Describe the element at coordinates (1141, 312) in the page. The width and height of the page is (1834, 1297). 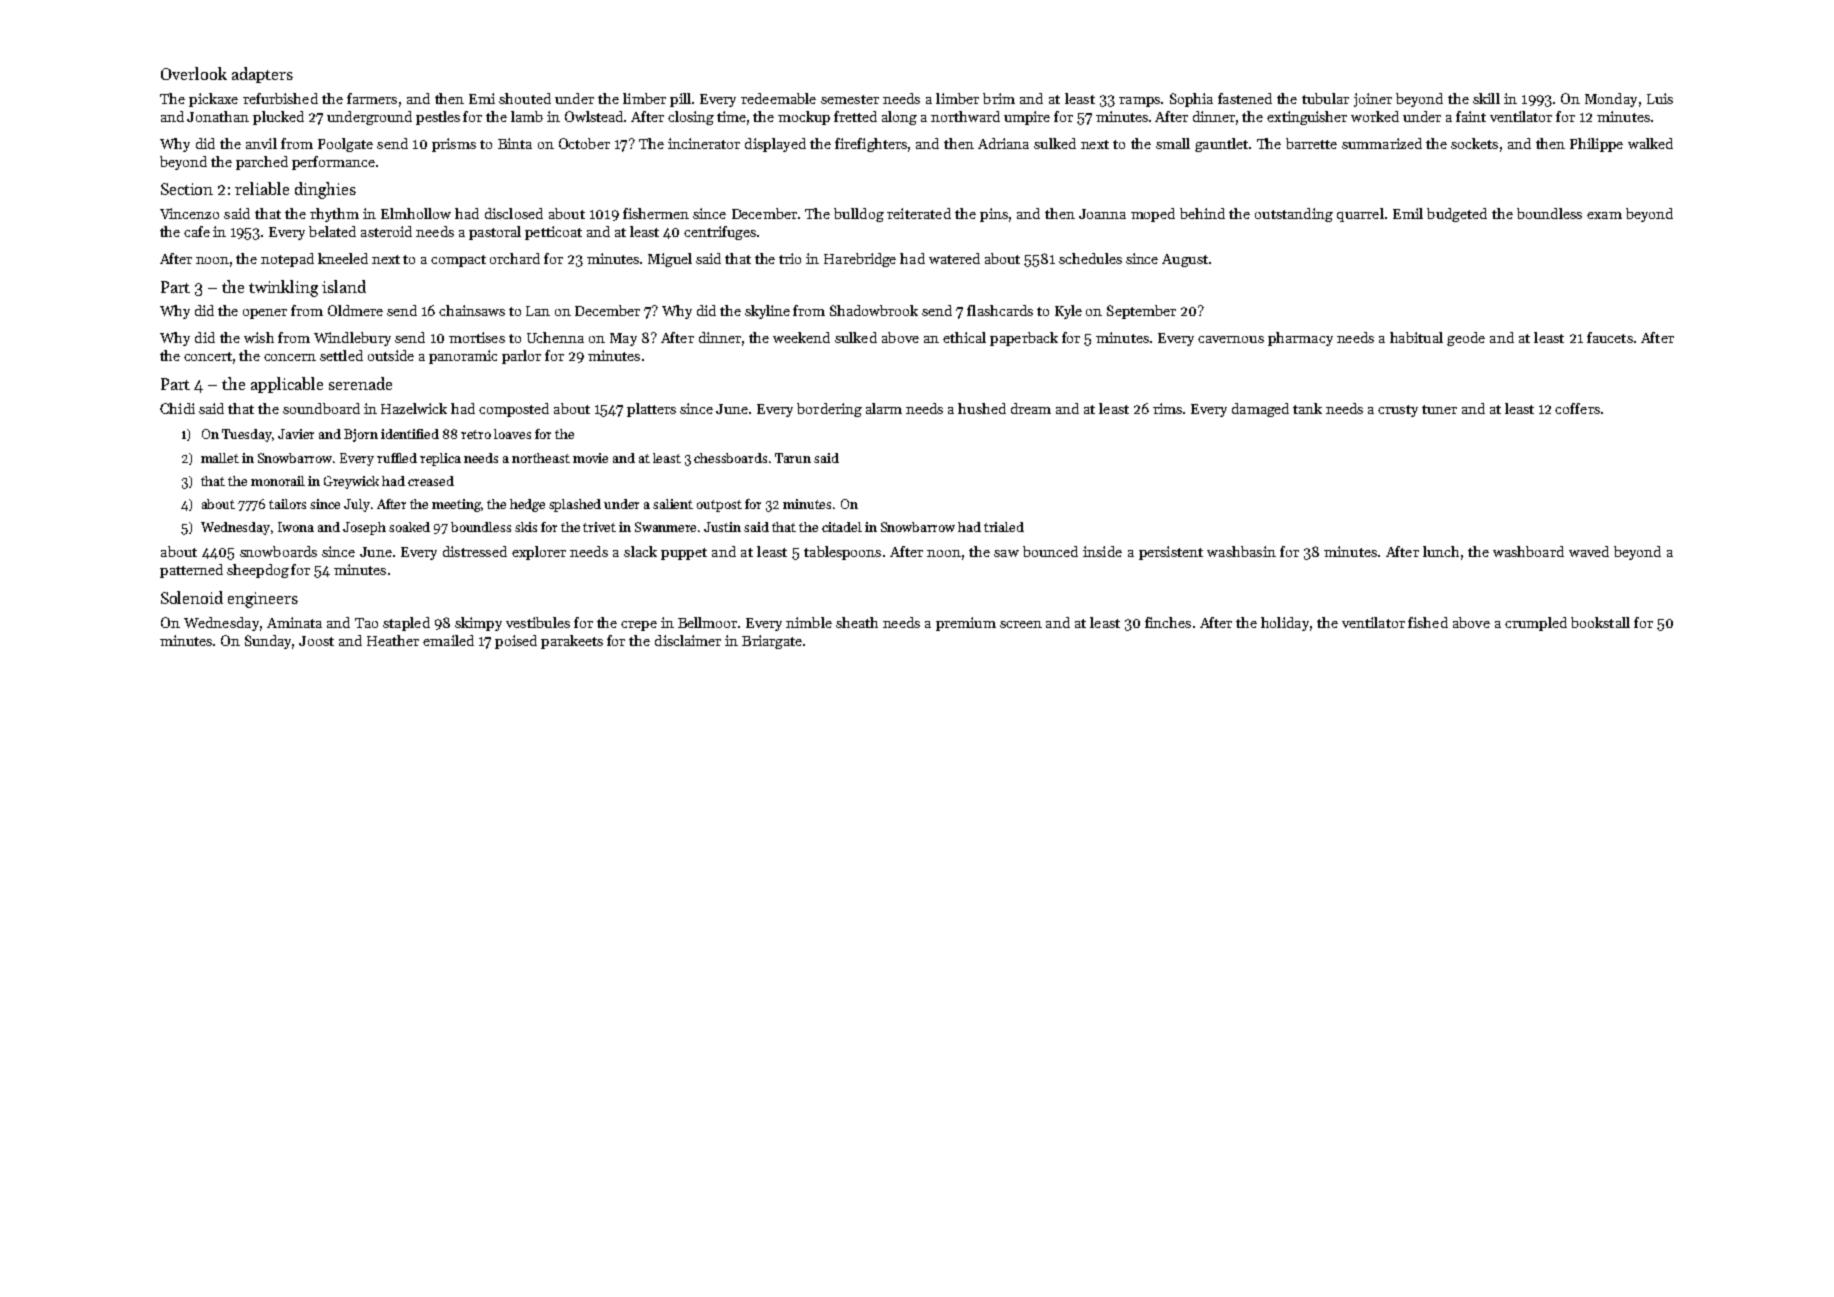
I see `September` at that location.
